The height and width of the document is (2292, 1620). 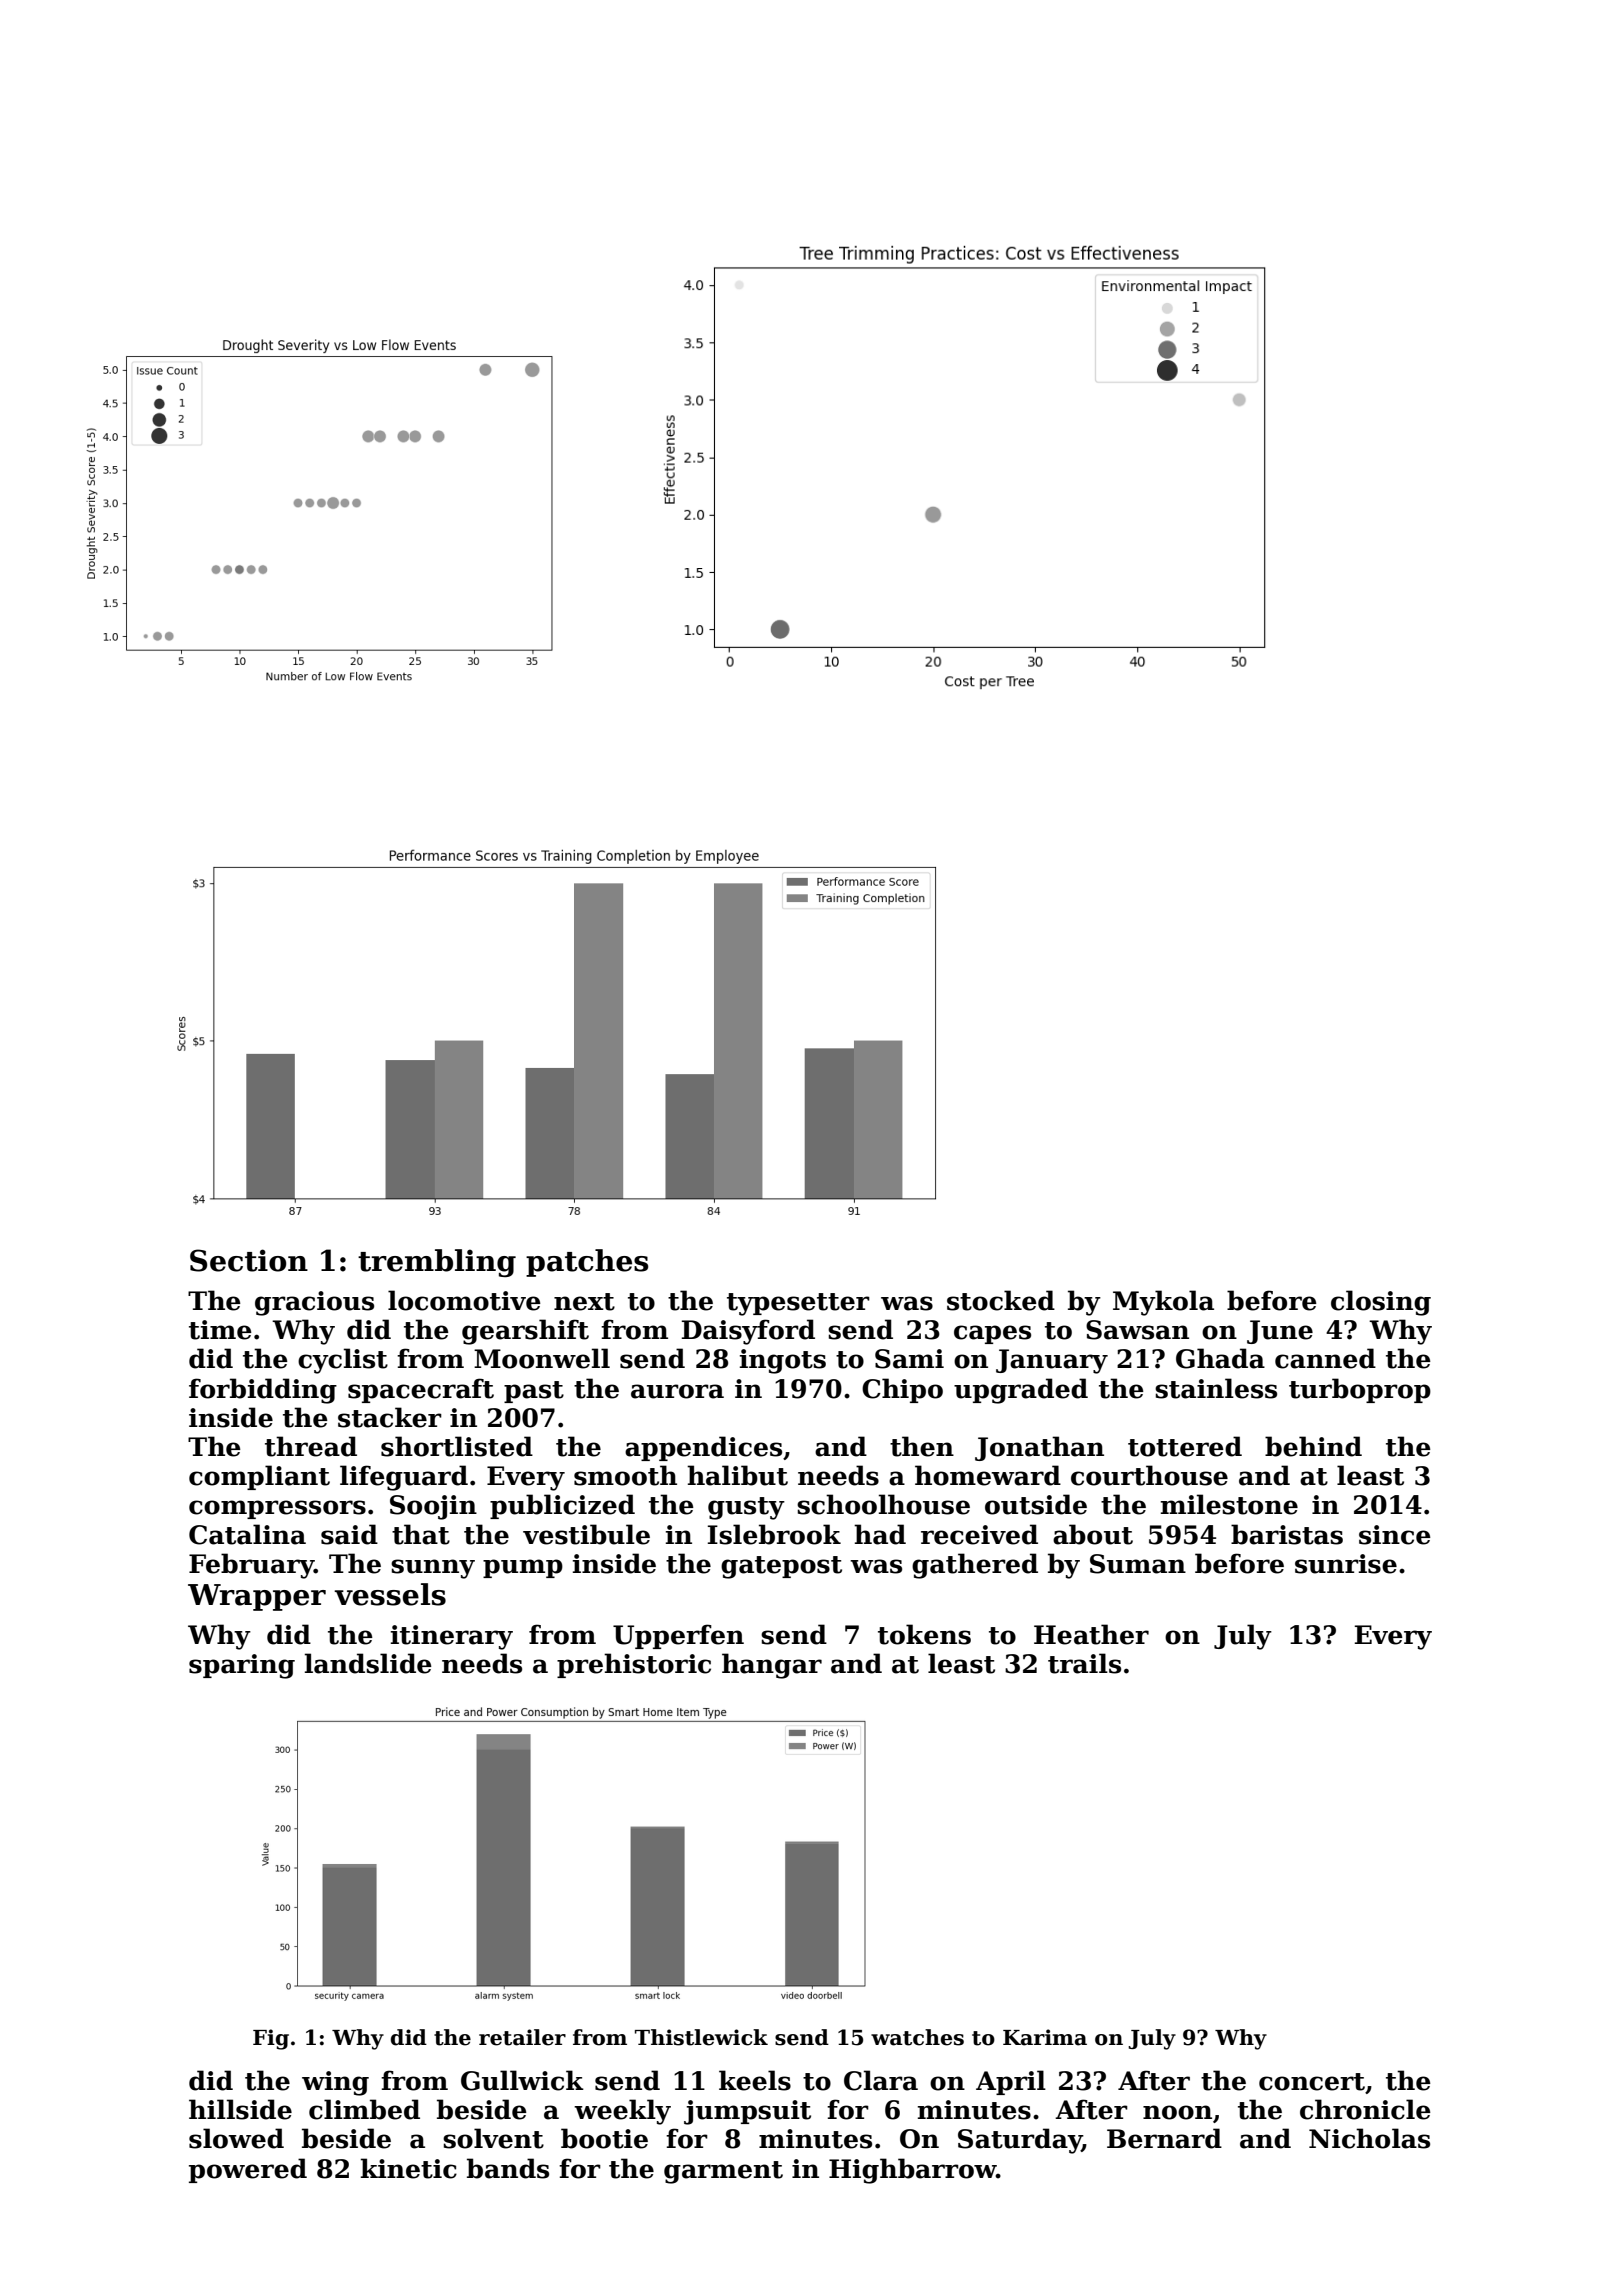 I want to click on Daisyford, so click(x=748, y=1332).
